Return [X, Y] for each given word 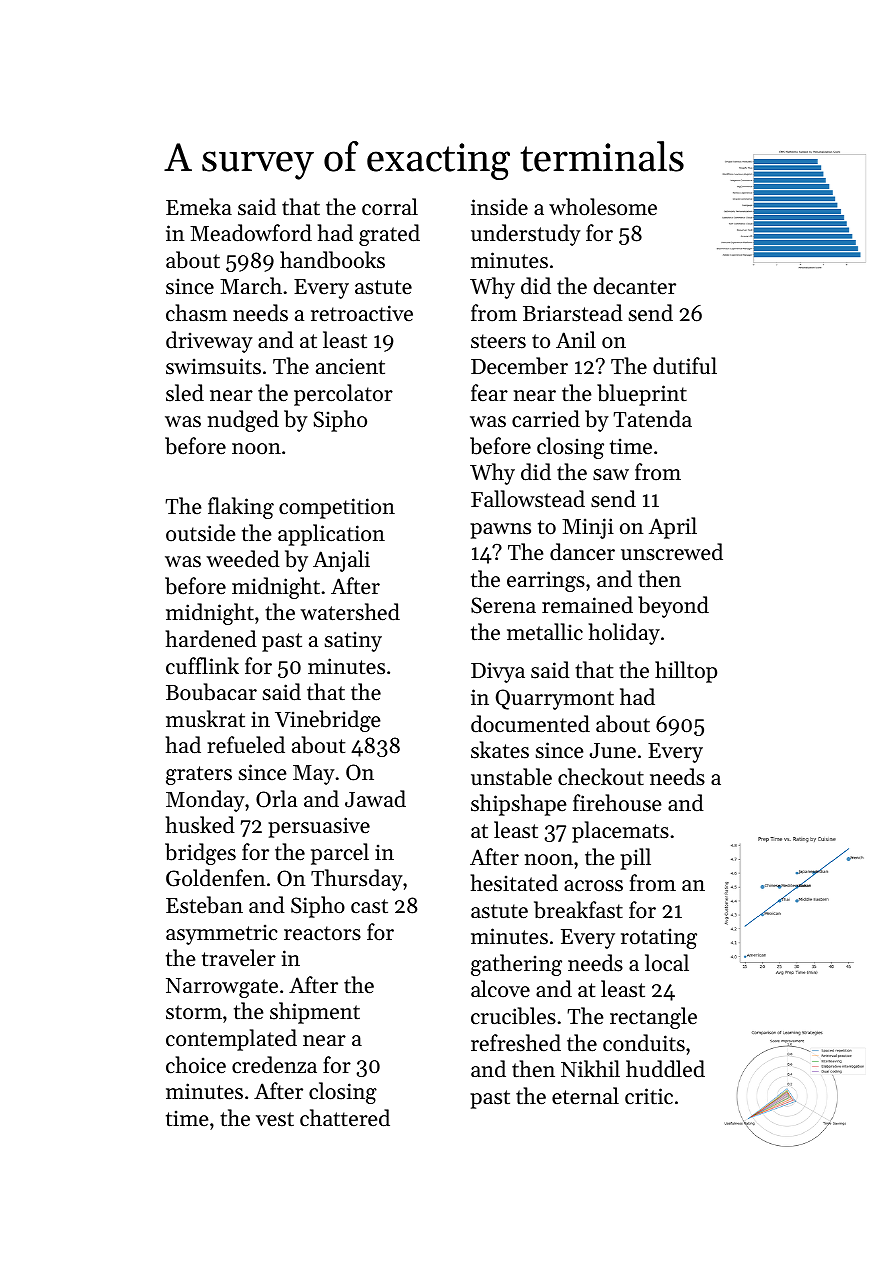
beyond [673, 607]
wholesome [603, 207]
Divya [498, 672]
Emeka [199, 207]
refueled [246, 745]
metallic [545, 632]
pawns [500, 531]
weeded [243, 559]
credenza [274, 1065]
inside [499, 207]
